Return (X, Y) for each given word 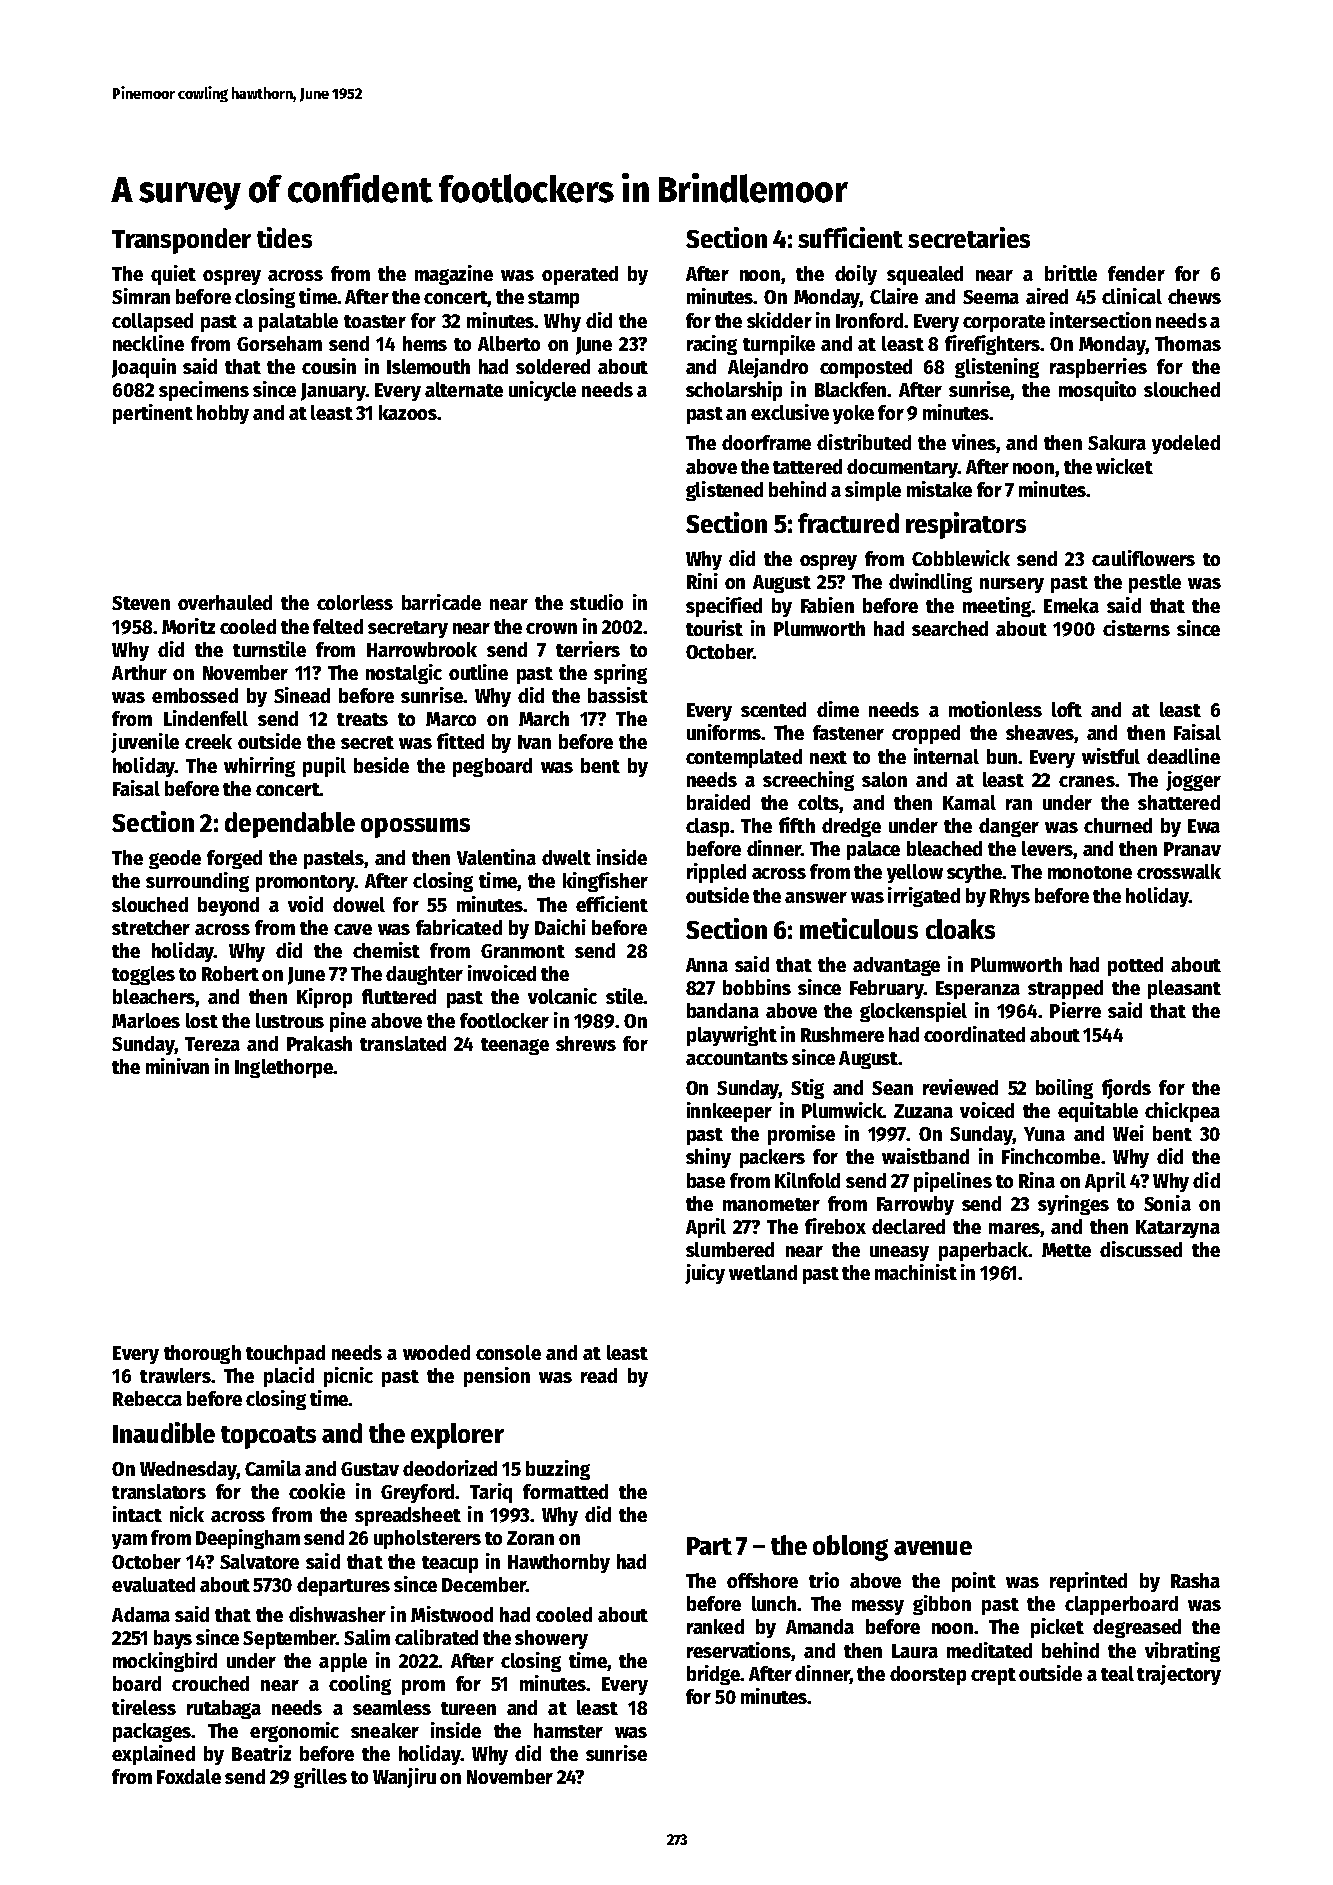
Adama (141, 1614)
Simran (141, 296)
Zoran (530, 1538)
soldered (553, 366)
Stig (807, 1089)
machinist (916, 1272)
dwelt (566, 857)
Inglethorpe (284, 1068)
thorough (202, 1354)
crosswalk (1179, 871)
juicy (705, 1274)
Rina (1037, 1180)
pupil (324, 767)
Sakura (1117, 442)
